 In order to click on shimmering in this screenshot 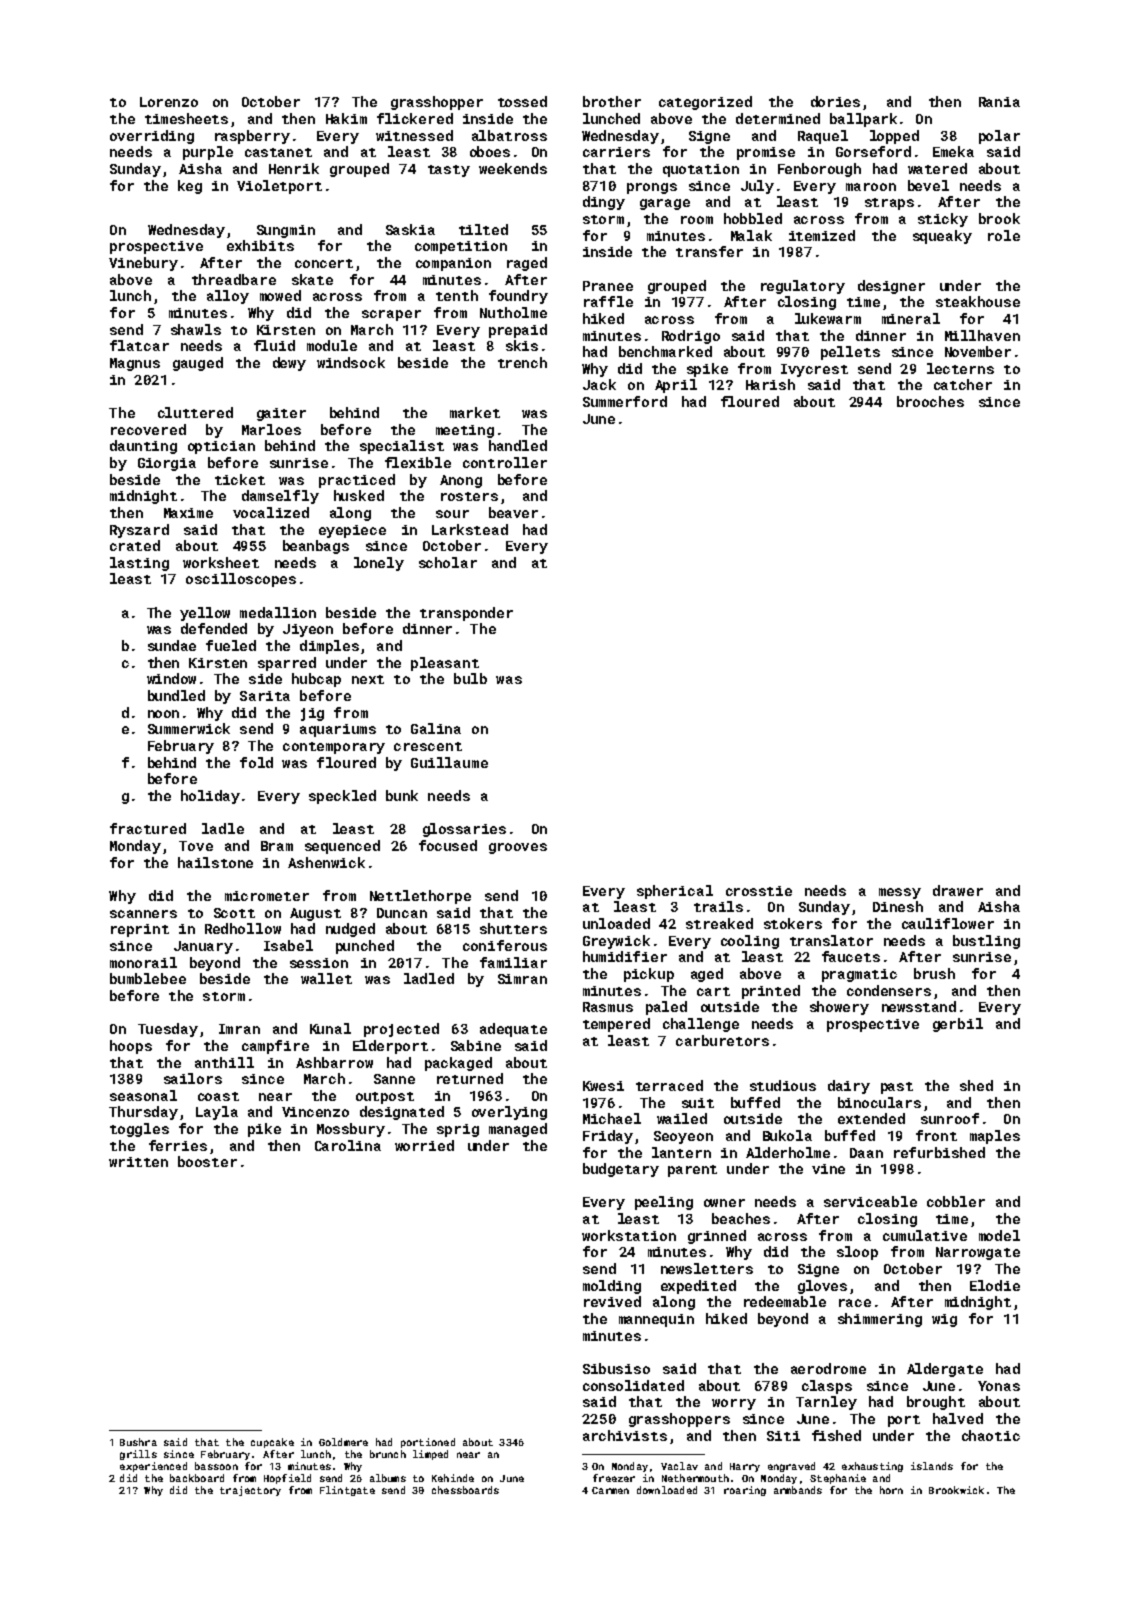, I will do `click(880, 1320)`.
